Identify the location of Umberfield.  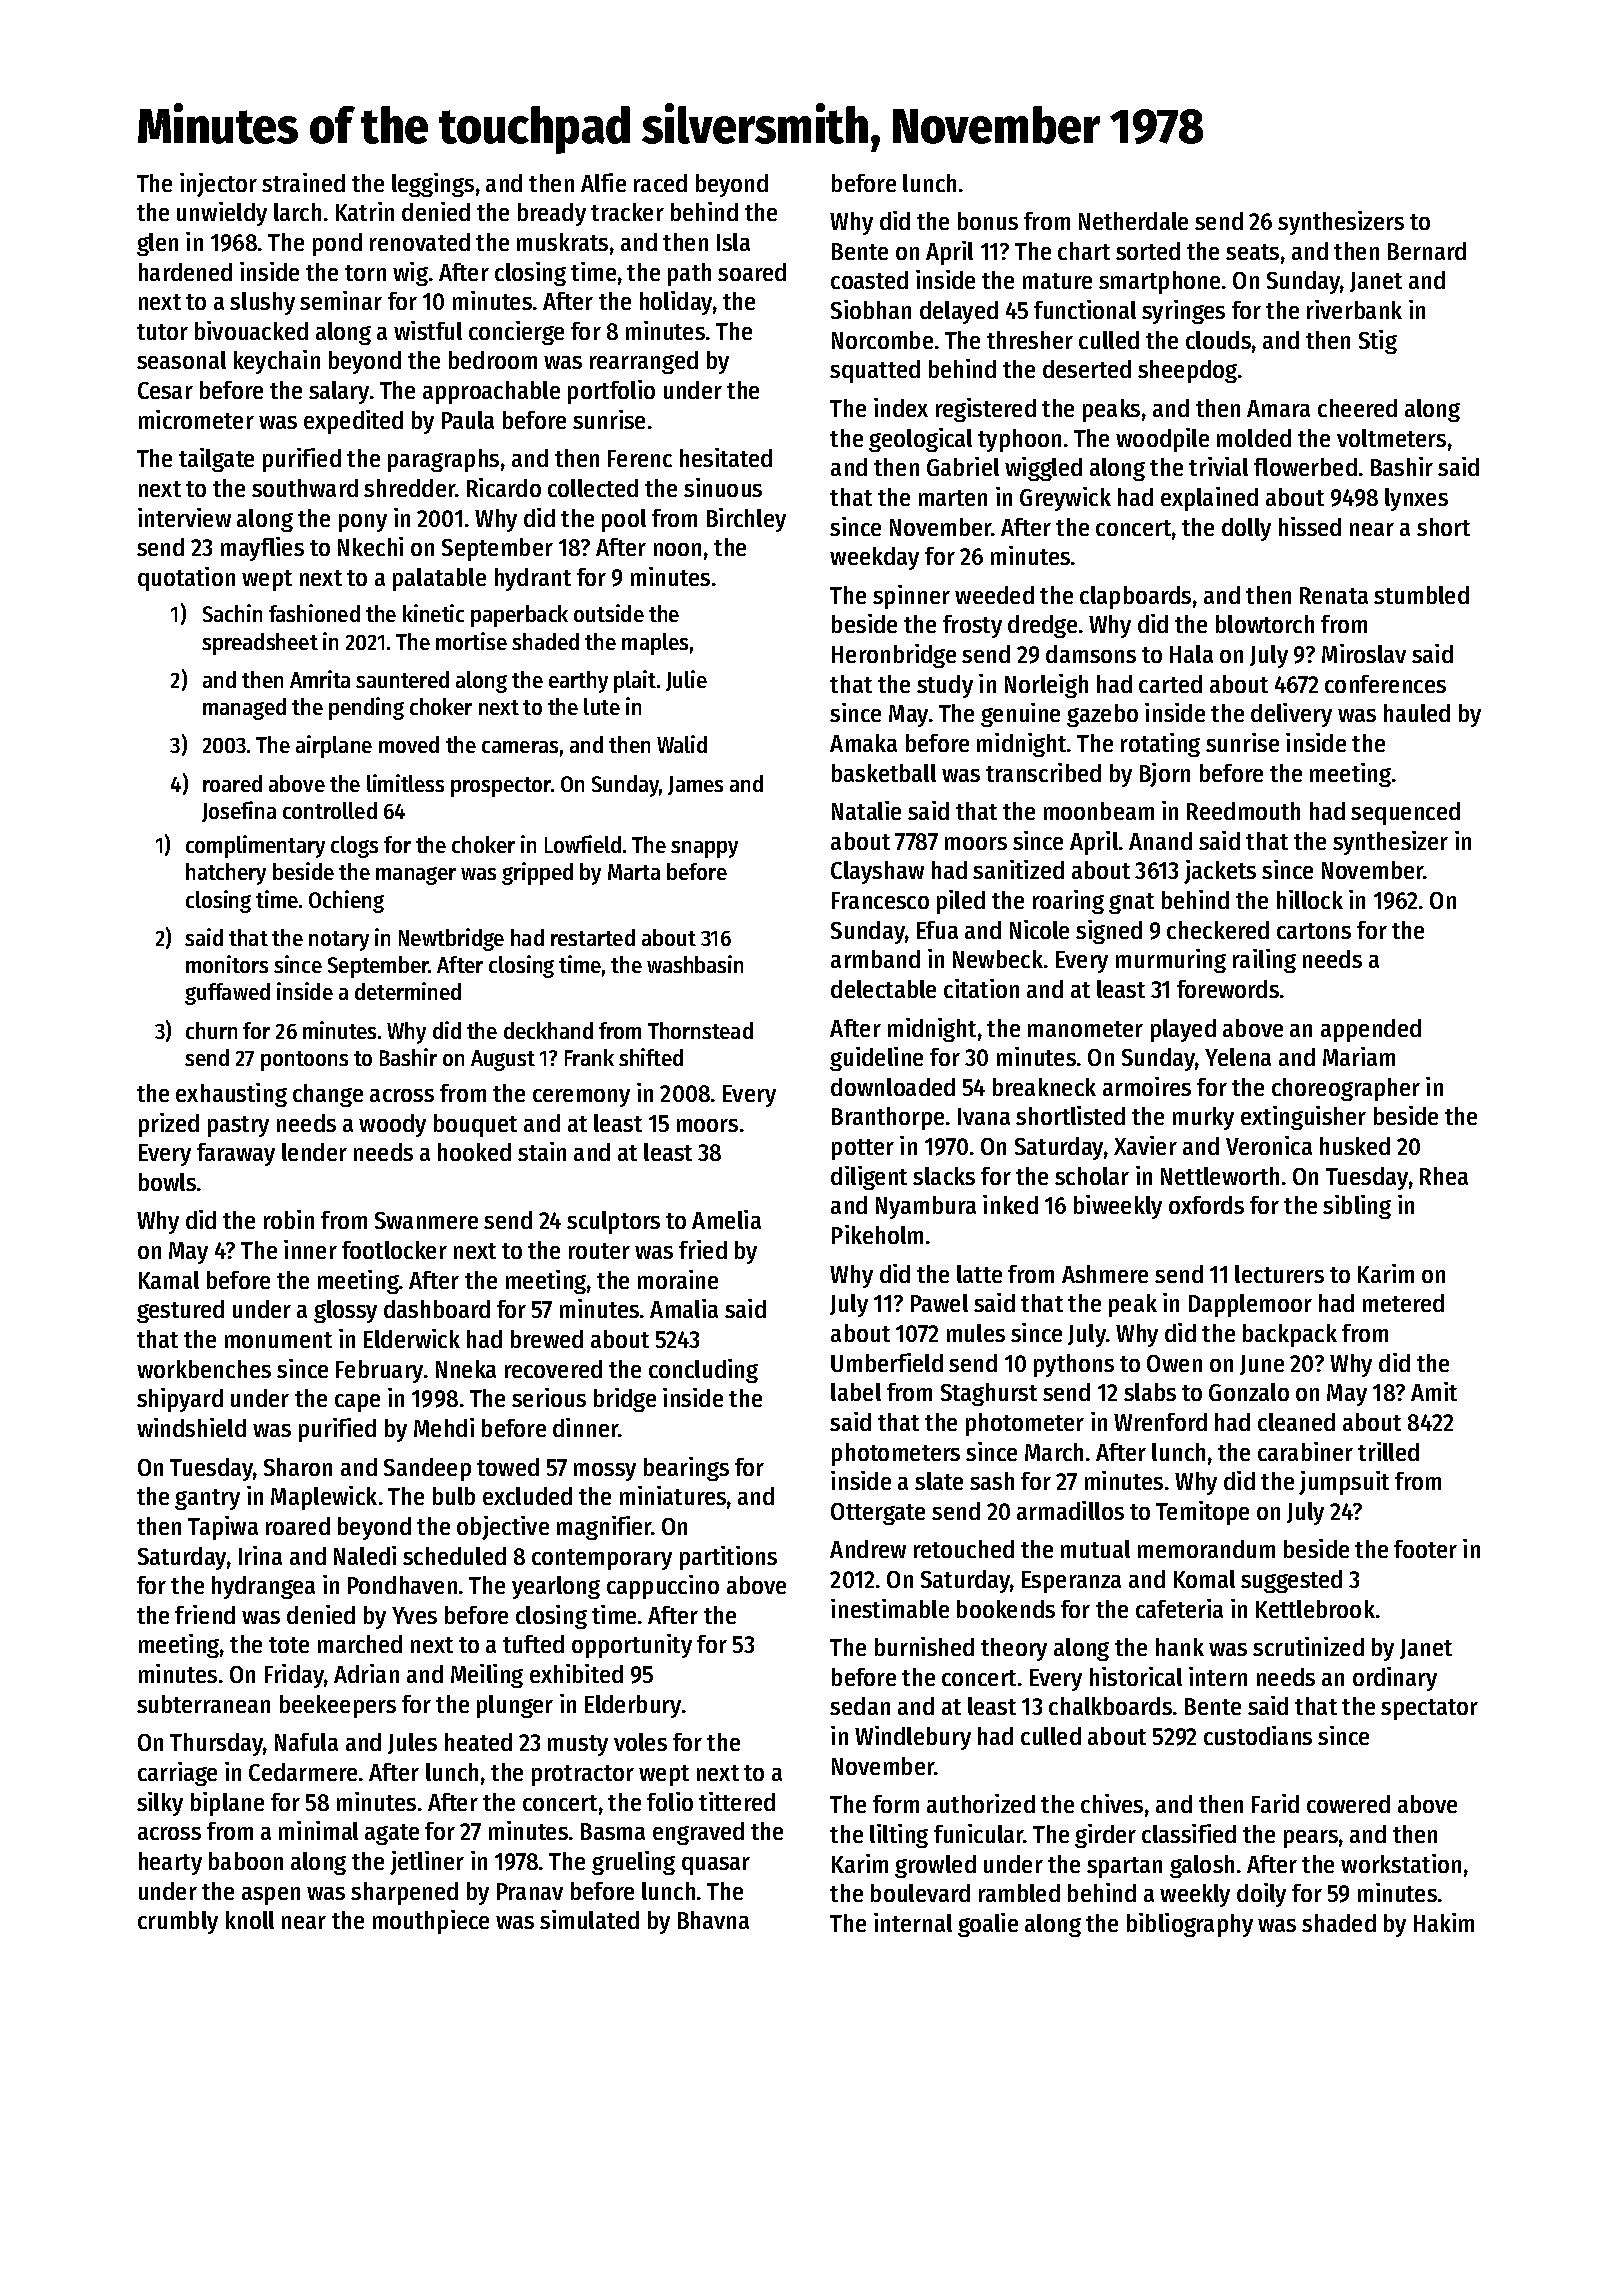
(887, 1362).
